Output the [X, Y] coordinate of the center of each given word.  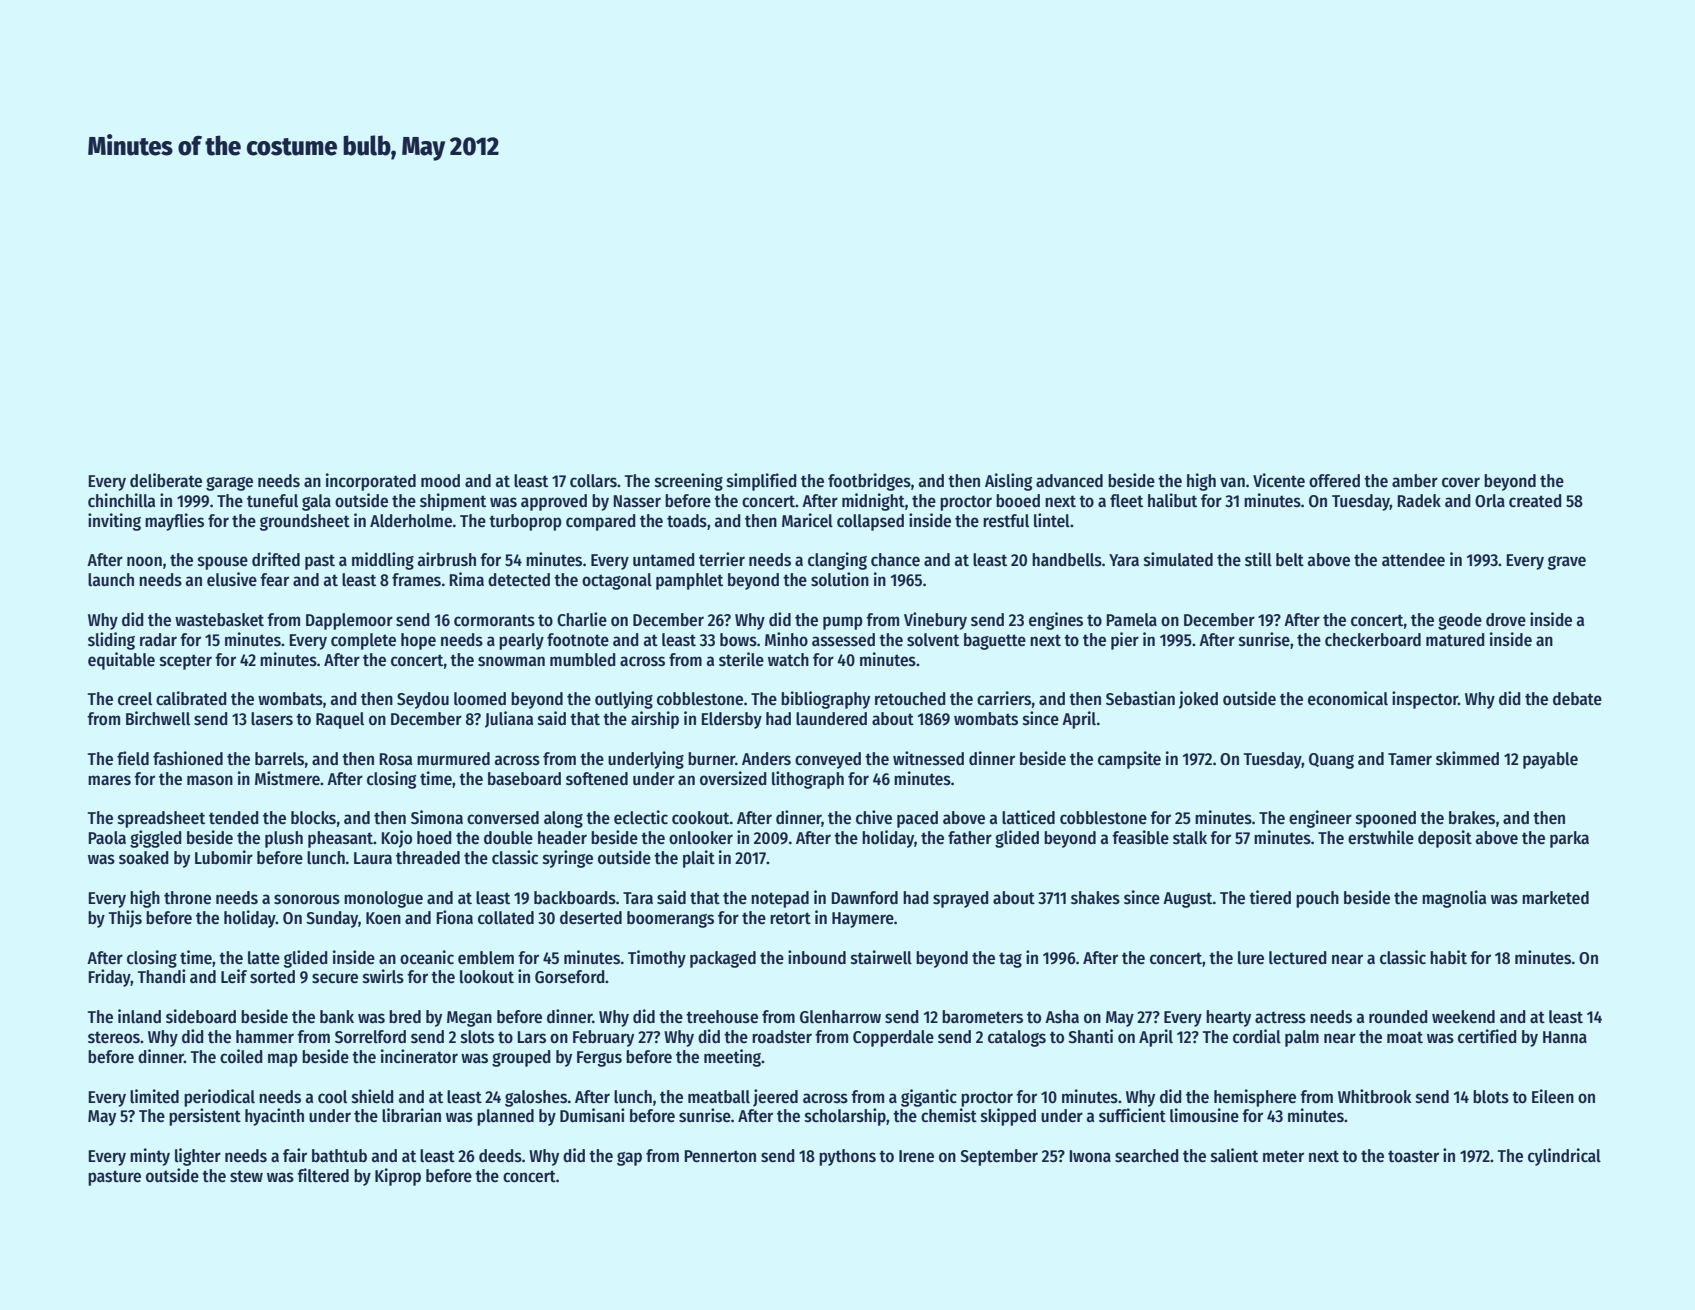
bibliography [825, 700]
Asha [1062, 1017]
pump [843, 623]
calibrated [191, 698]
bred [405, 1017]
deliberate [166, 480]
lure [1251, 958]
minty [150, 1157]
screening [689, 482]
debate [1577, 699]
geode [1460, 621]
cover [1461, 482]
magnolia [1454, 899]
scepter [186, 662]
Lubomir [224, 857]
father [970, 838]
